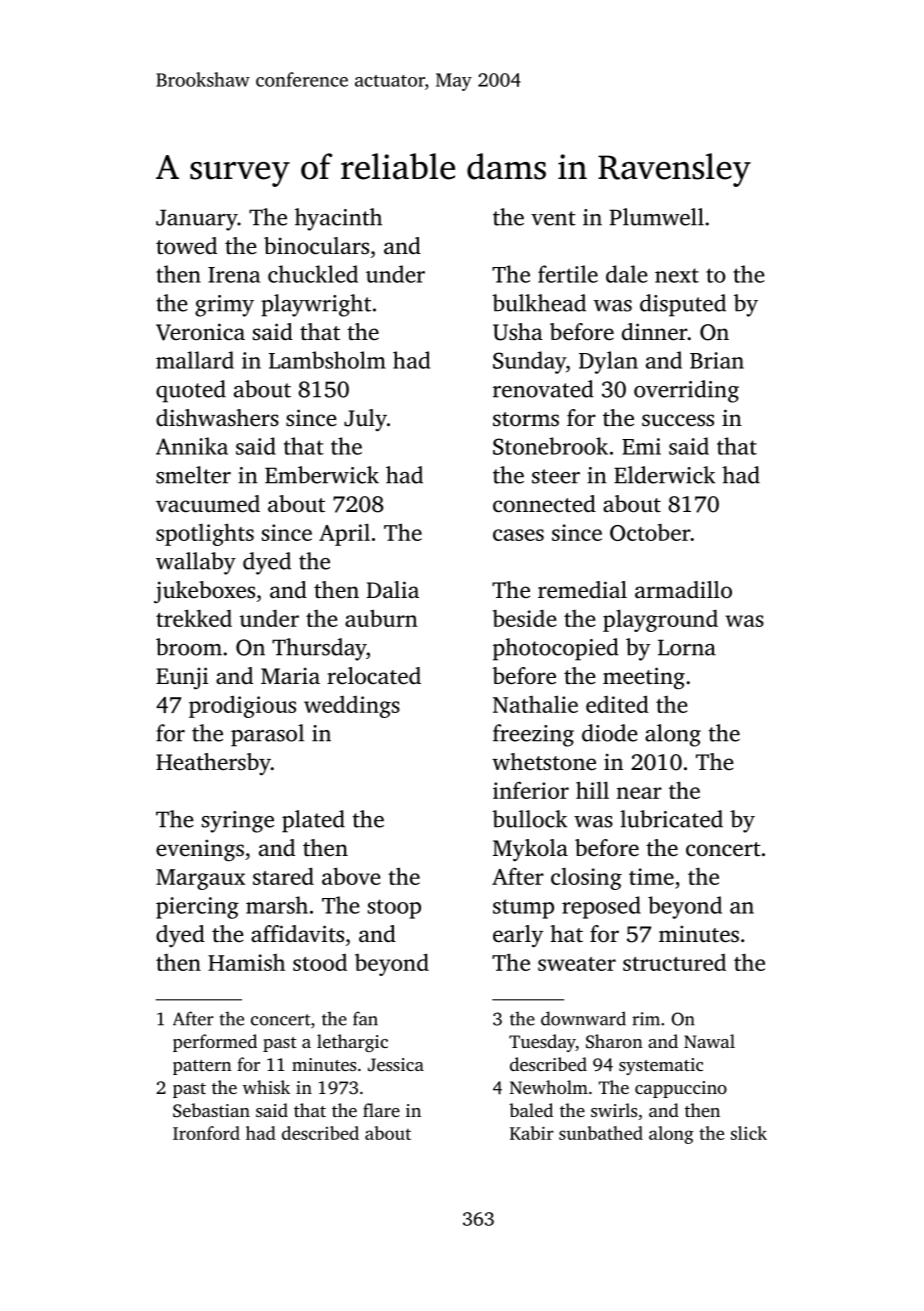  I want to click on performed, so click(215, 1043).
